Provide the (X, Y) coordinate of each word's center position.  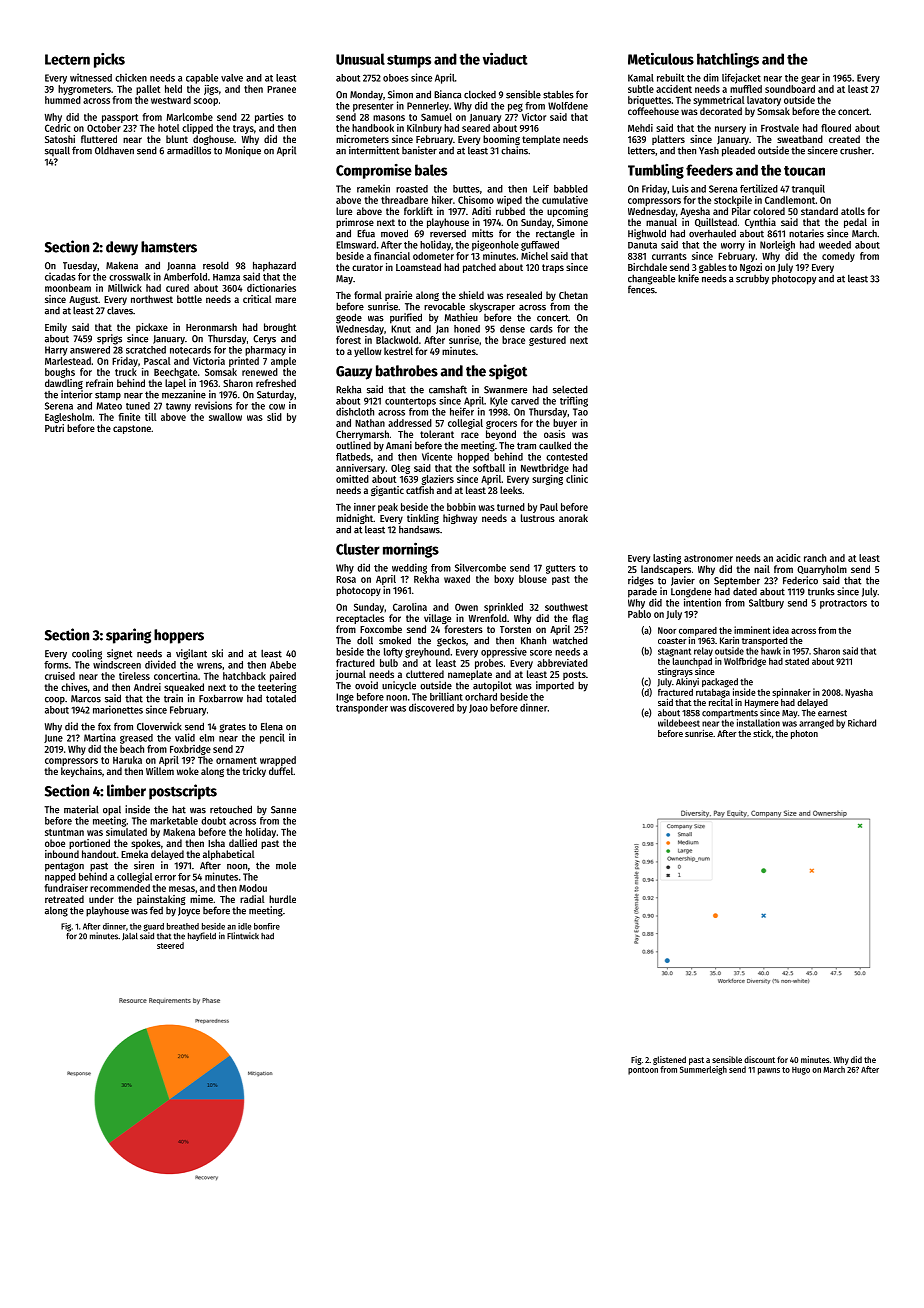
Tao (580, 412)
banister (419, 150)
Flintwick (243, 936)
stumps (409, 61)
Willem (160, 771)
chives (74, 687)
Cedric (57, 128)
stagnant (674, 652)
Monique (243, 151)
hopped (473, 458)
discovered (431, 707)
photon (804, 734)
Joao (478, 708)
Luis (680, 188)
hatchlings (728, 60)
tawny (178, 407)
